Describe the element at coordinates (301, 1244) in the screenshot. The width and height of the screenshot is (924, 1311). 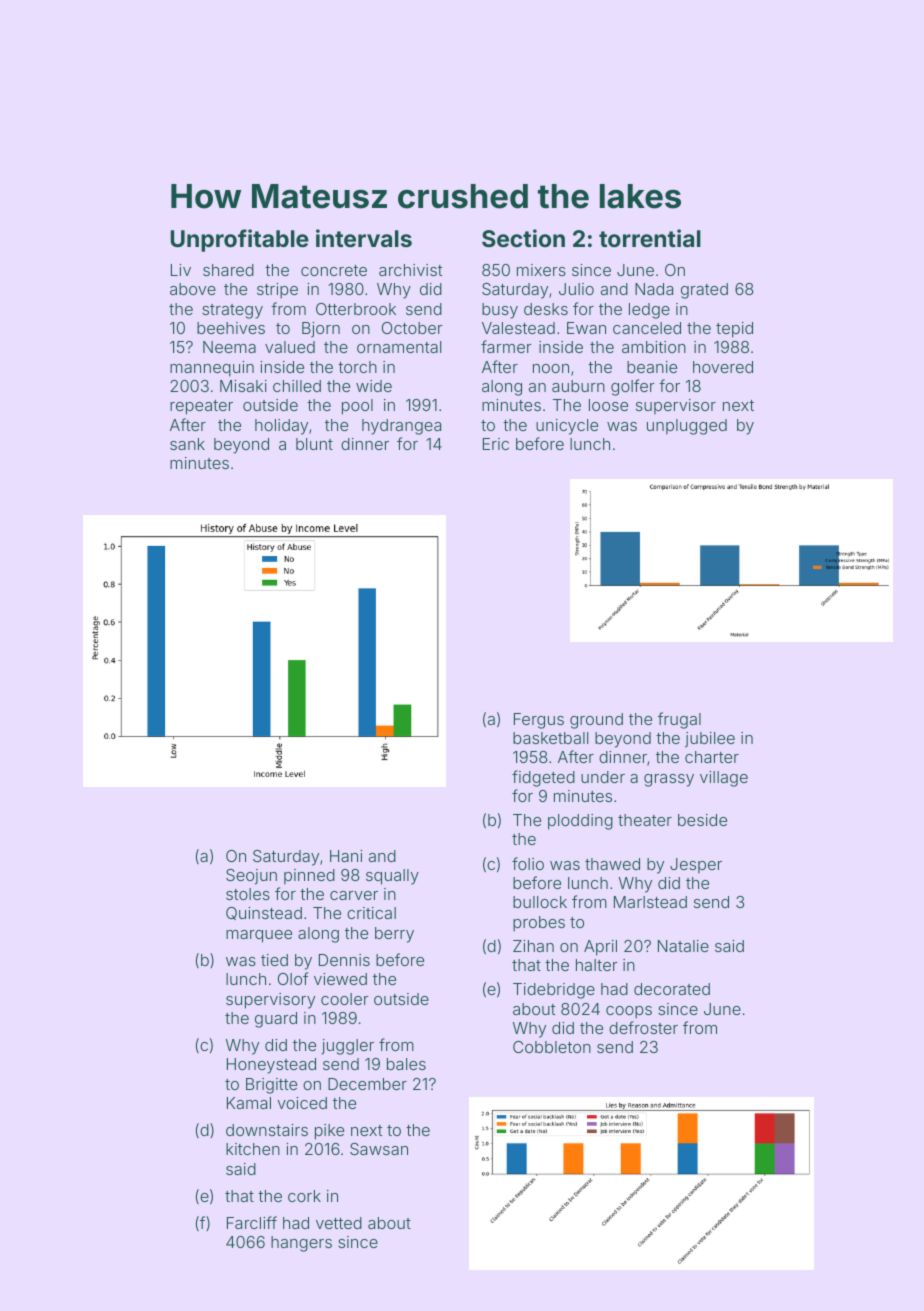
I see `hangers` at that location.
